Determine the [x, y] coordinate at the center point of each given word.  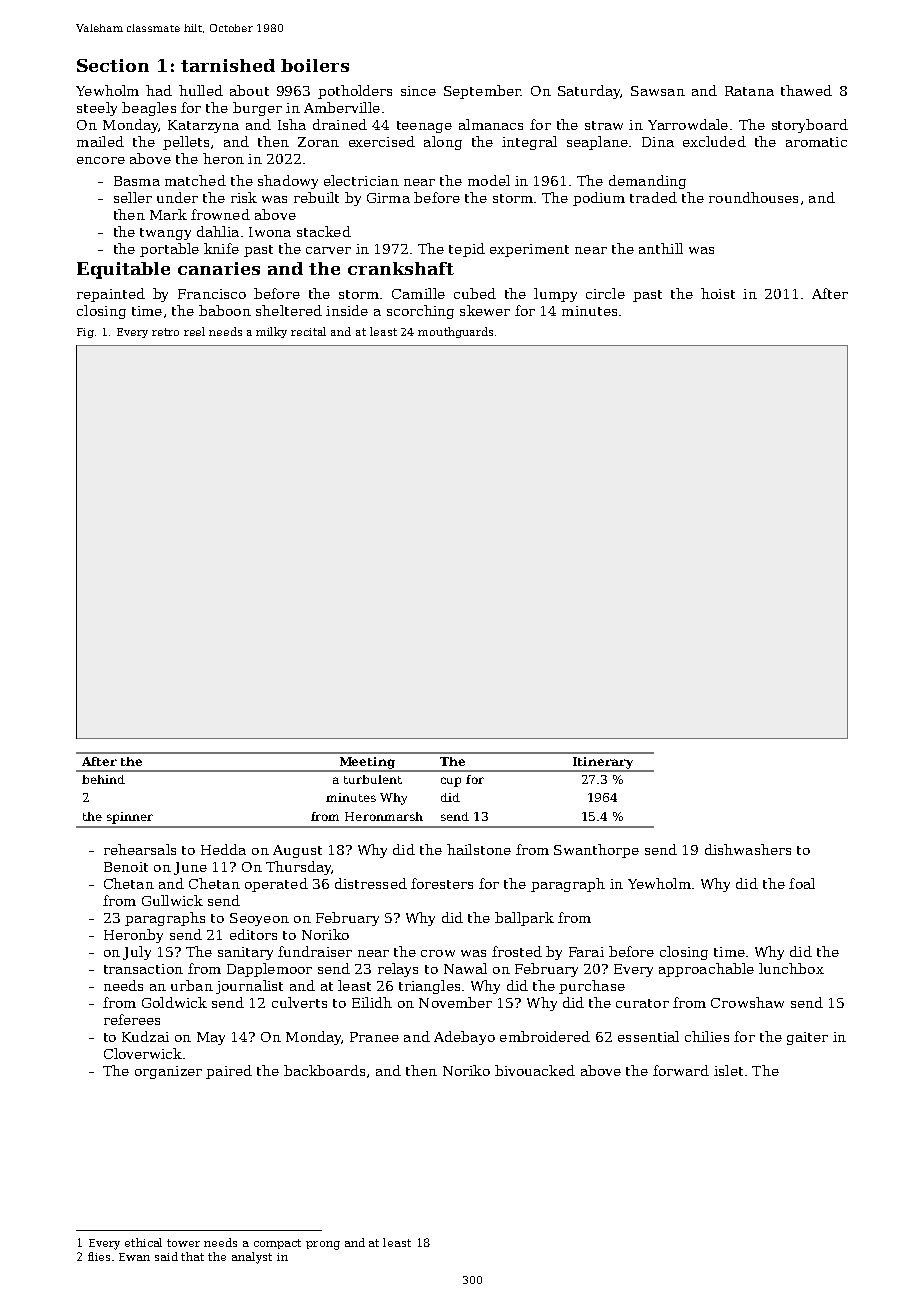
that [192, 1256]
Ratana [749, 91]
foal [802, 883]
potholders [355, 92]
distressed [371, 883]
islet [728, 1070]
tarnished [228, 65]
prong [323, 1245]
